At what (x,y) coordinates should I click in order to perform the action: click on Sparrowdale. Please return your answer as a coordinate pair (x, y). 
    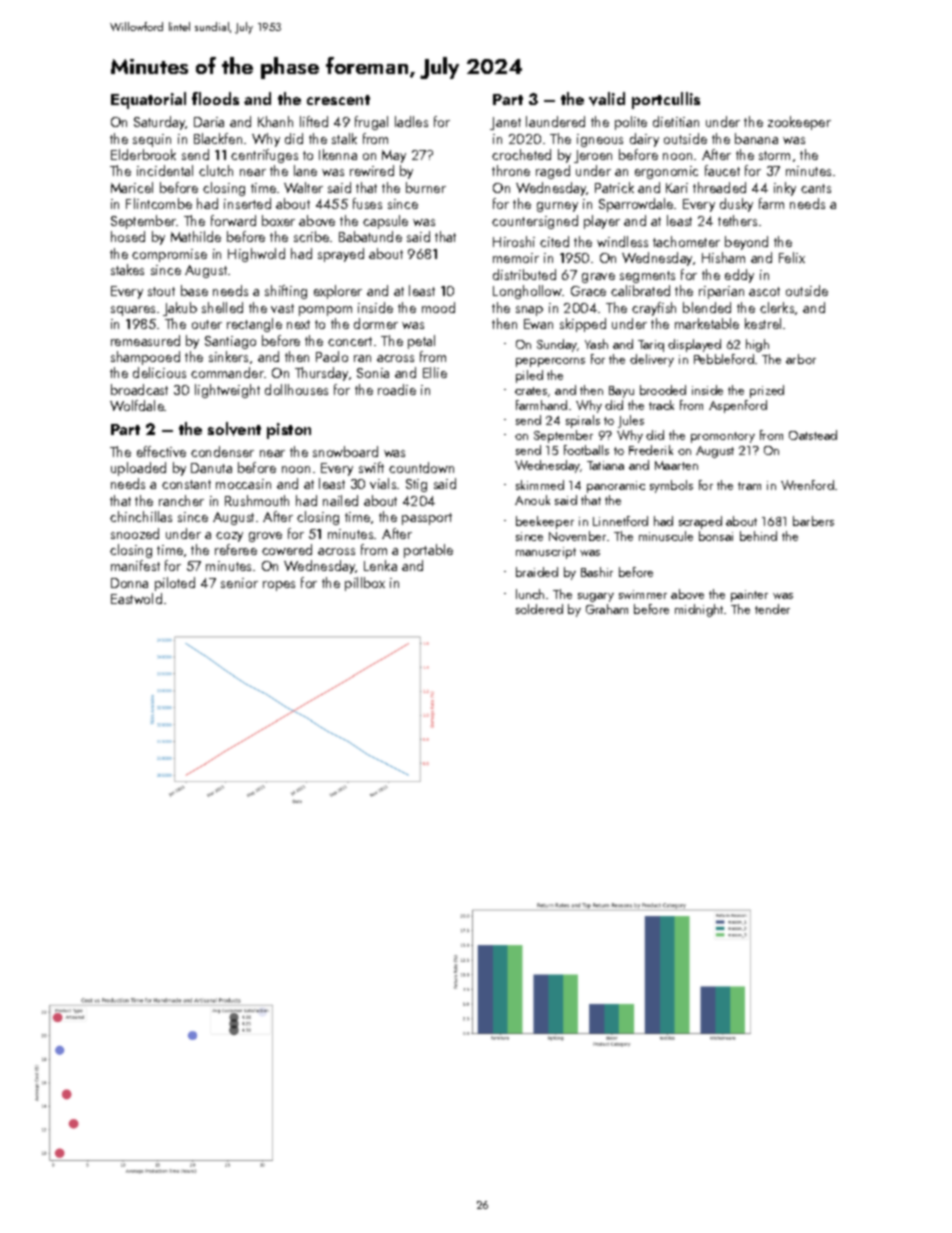
    Looking at the image, I should click on (636, 205).
